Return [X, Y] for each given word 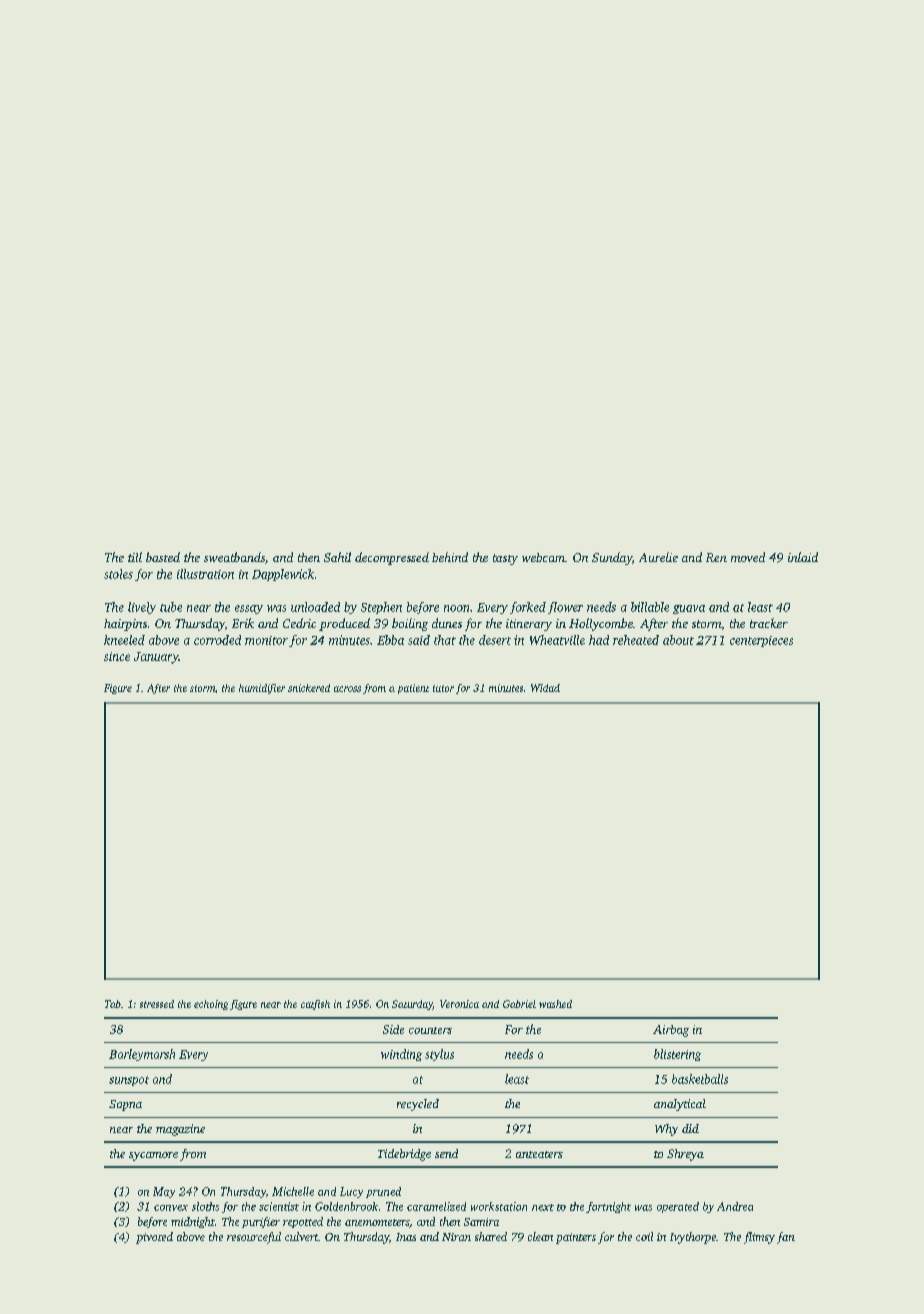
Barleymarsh [142, 1055]
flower [565, 608]
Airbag [671, 1031]
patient [413, 689]
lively [142, 608]
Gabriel [519, 1004]
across [347, 689]
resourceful [254, 1238]
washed [555, 1004]
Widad [545, 688]
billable [650, 607]
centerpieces [761, 641]
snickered [309, 688]
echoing [211, 1005]
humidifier [262, 689]
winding [401, 1055]
